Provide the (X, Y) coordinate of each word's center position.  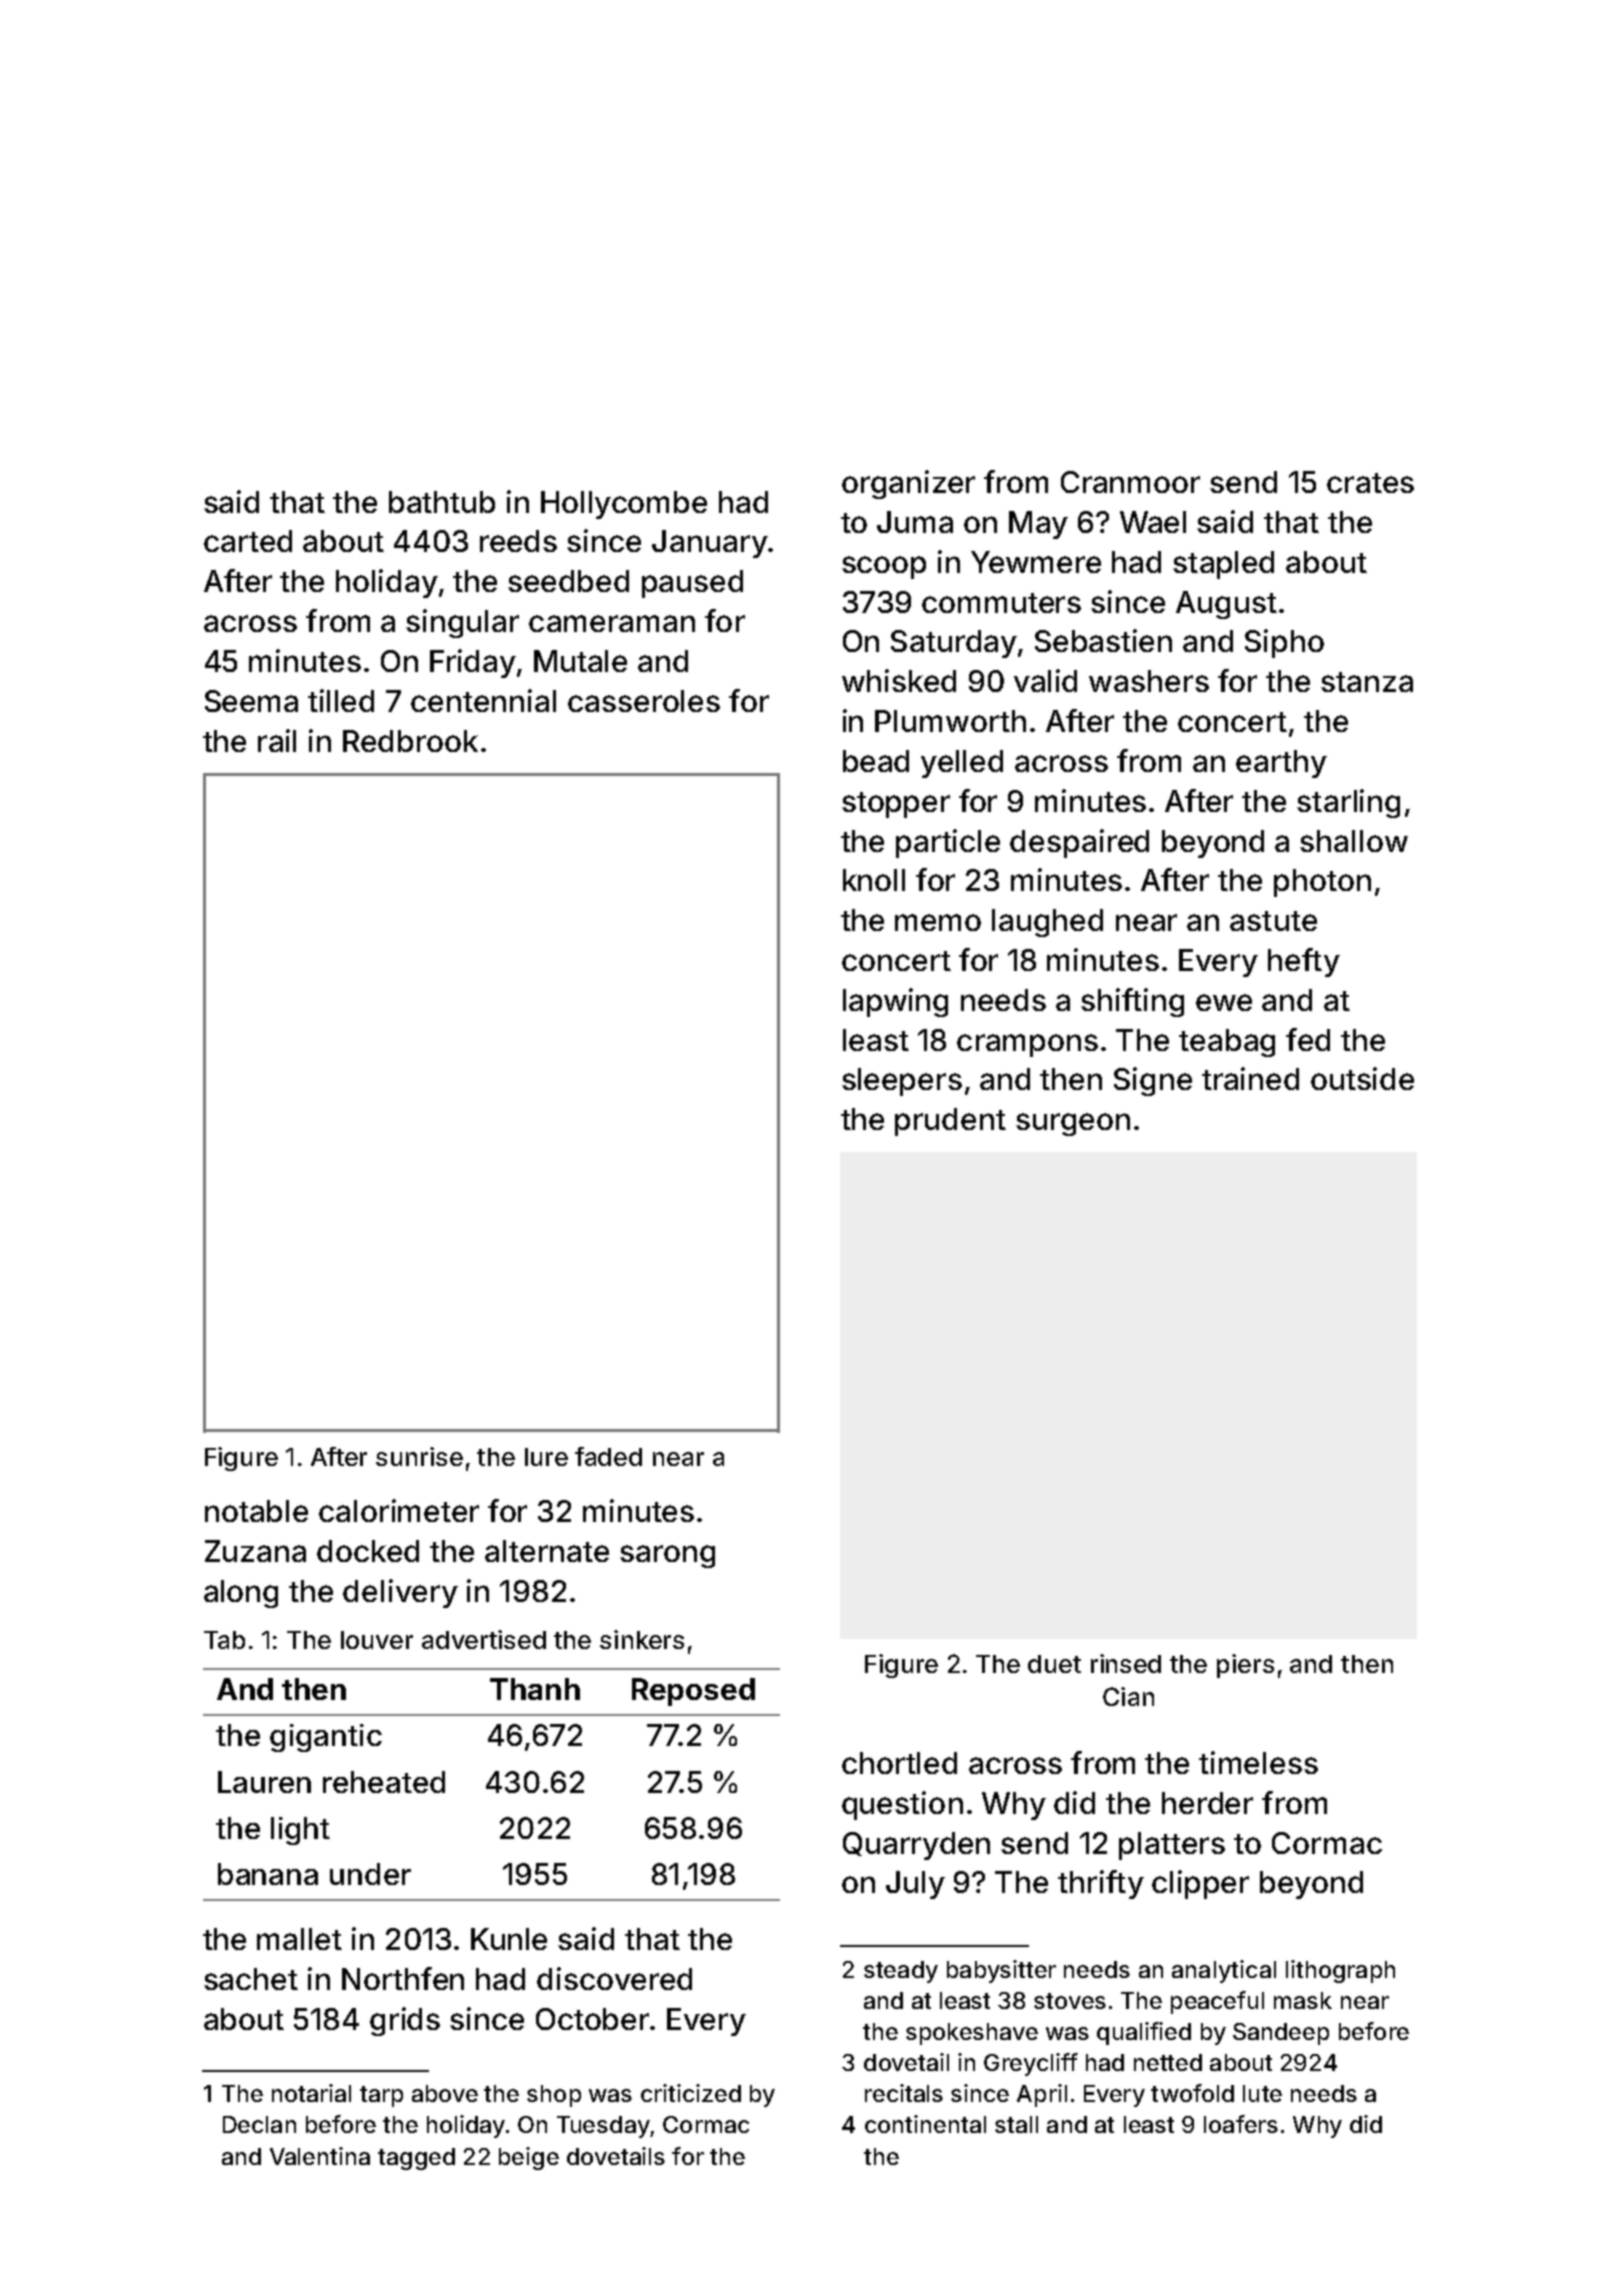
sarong (667, 1556)
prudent (950, 1122)
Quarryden (916, 1846)
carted (248, 541)
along (241, 1594)
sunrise (419, 1456)
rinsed (1126, 1663)
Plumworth (950, 721)
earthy (1281, 764)
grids (405, 2021)
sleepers (902, 1082)
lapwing (895, 1002)
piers (1245, 1666)
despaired (1079, 843)
